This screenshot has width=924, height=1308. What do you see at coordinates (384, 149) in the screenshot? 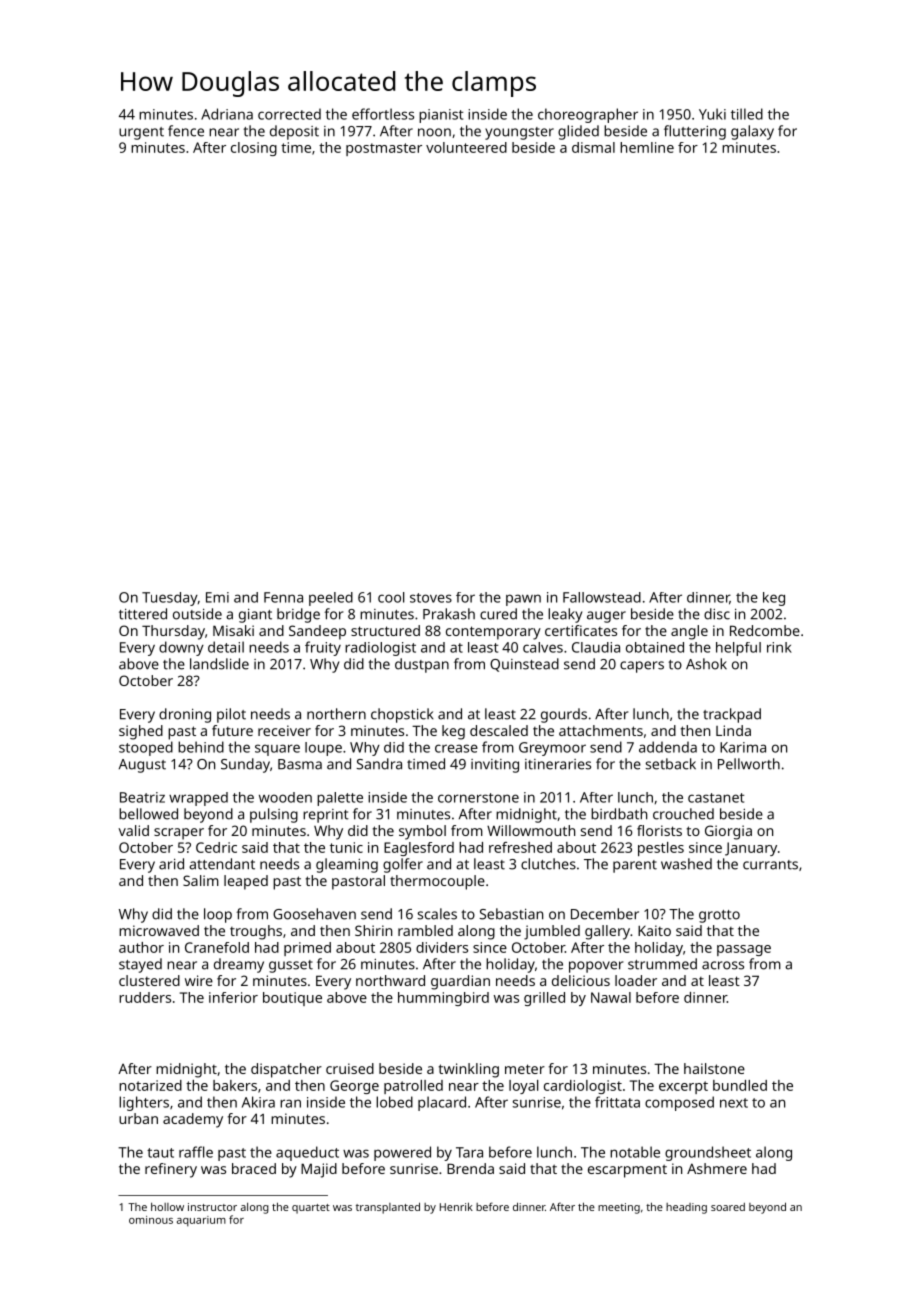
I see `postmaster` at bounding box center [384, 149].
